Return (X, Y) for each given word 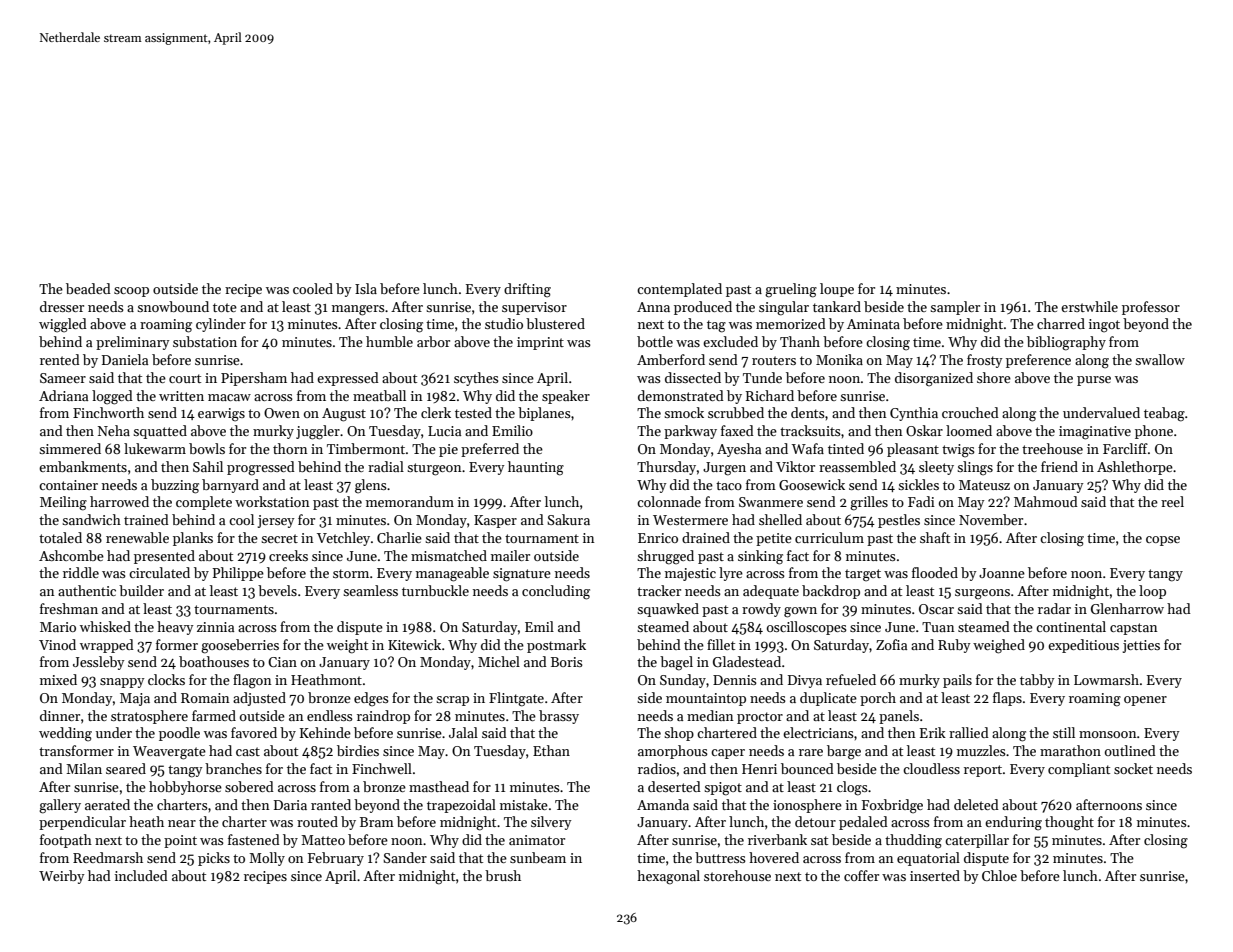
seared (126, 768)
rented (60, 359)
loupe (837, 290)
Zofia (891, 644)
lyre (731, 574)
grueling (791, 290)
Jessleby (99, 663)
